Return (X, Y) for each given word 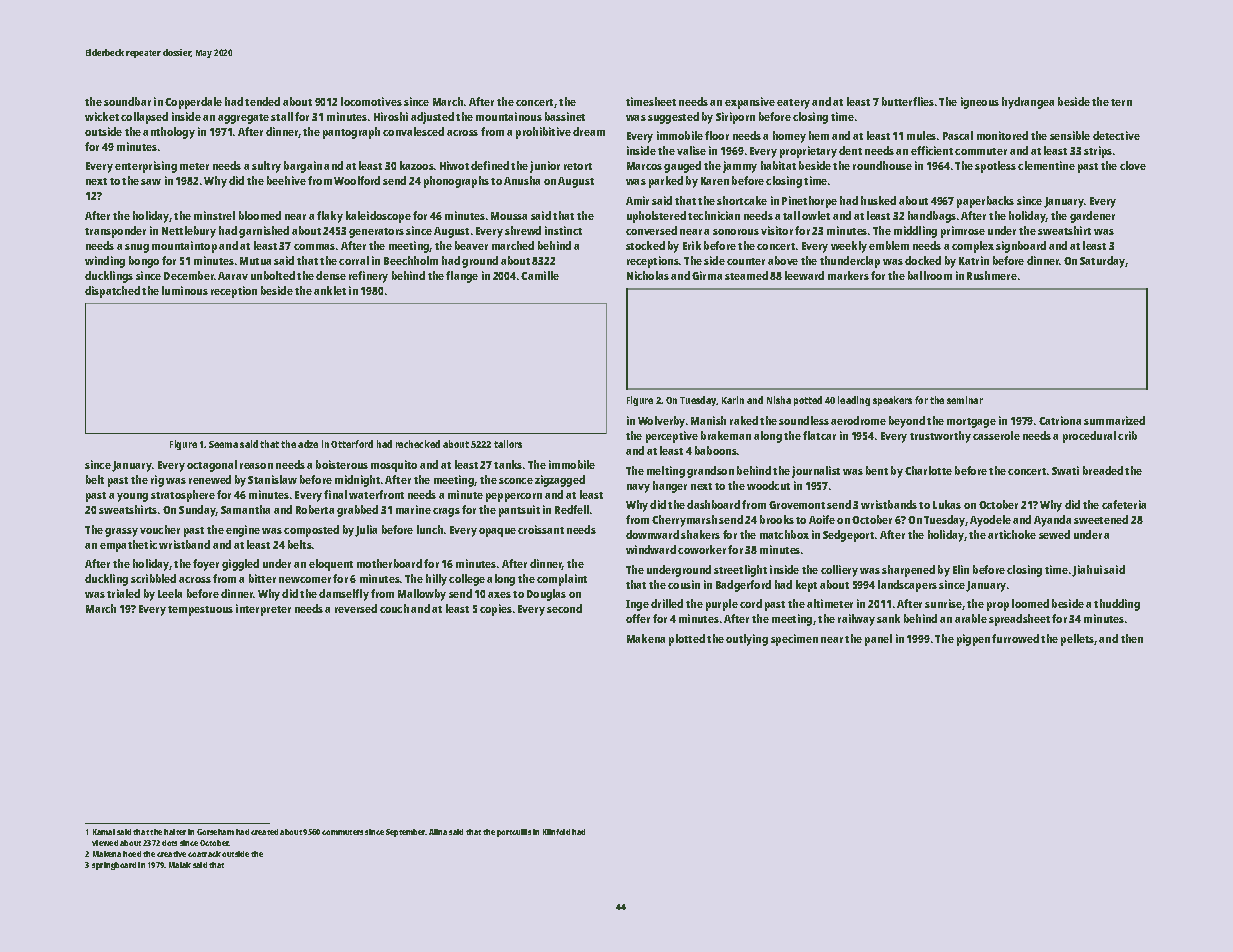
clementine (1046, 165)
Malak (180, 865)
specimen (794, 640)
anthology (169, 133)
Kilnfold (556, 832)
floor (717, 135)
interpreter (263, 610)
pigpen (973, 640)
